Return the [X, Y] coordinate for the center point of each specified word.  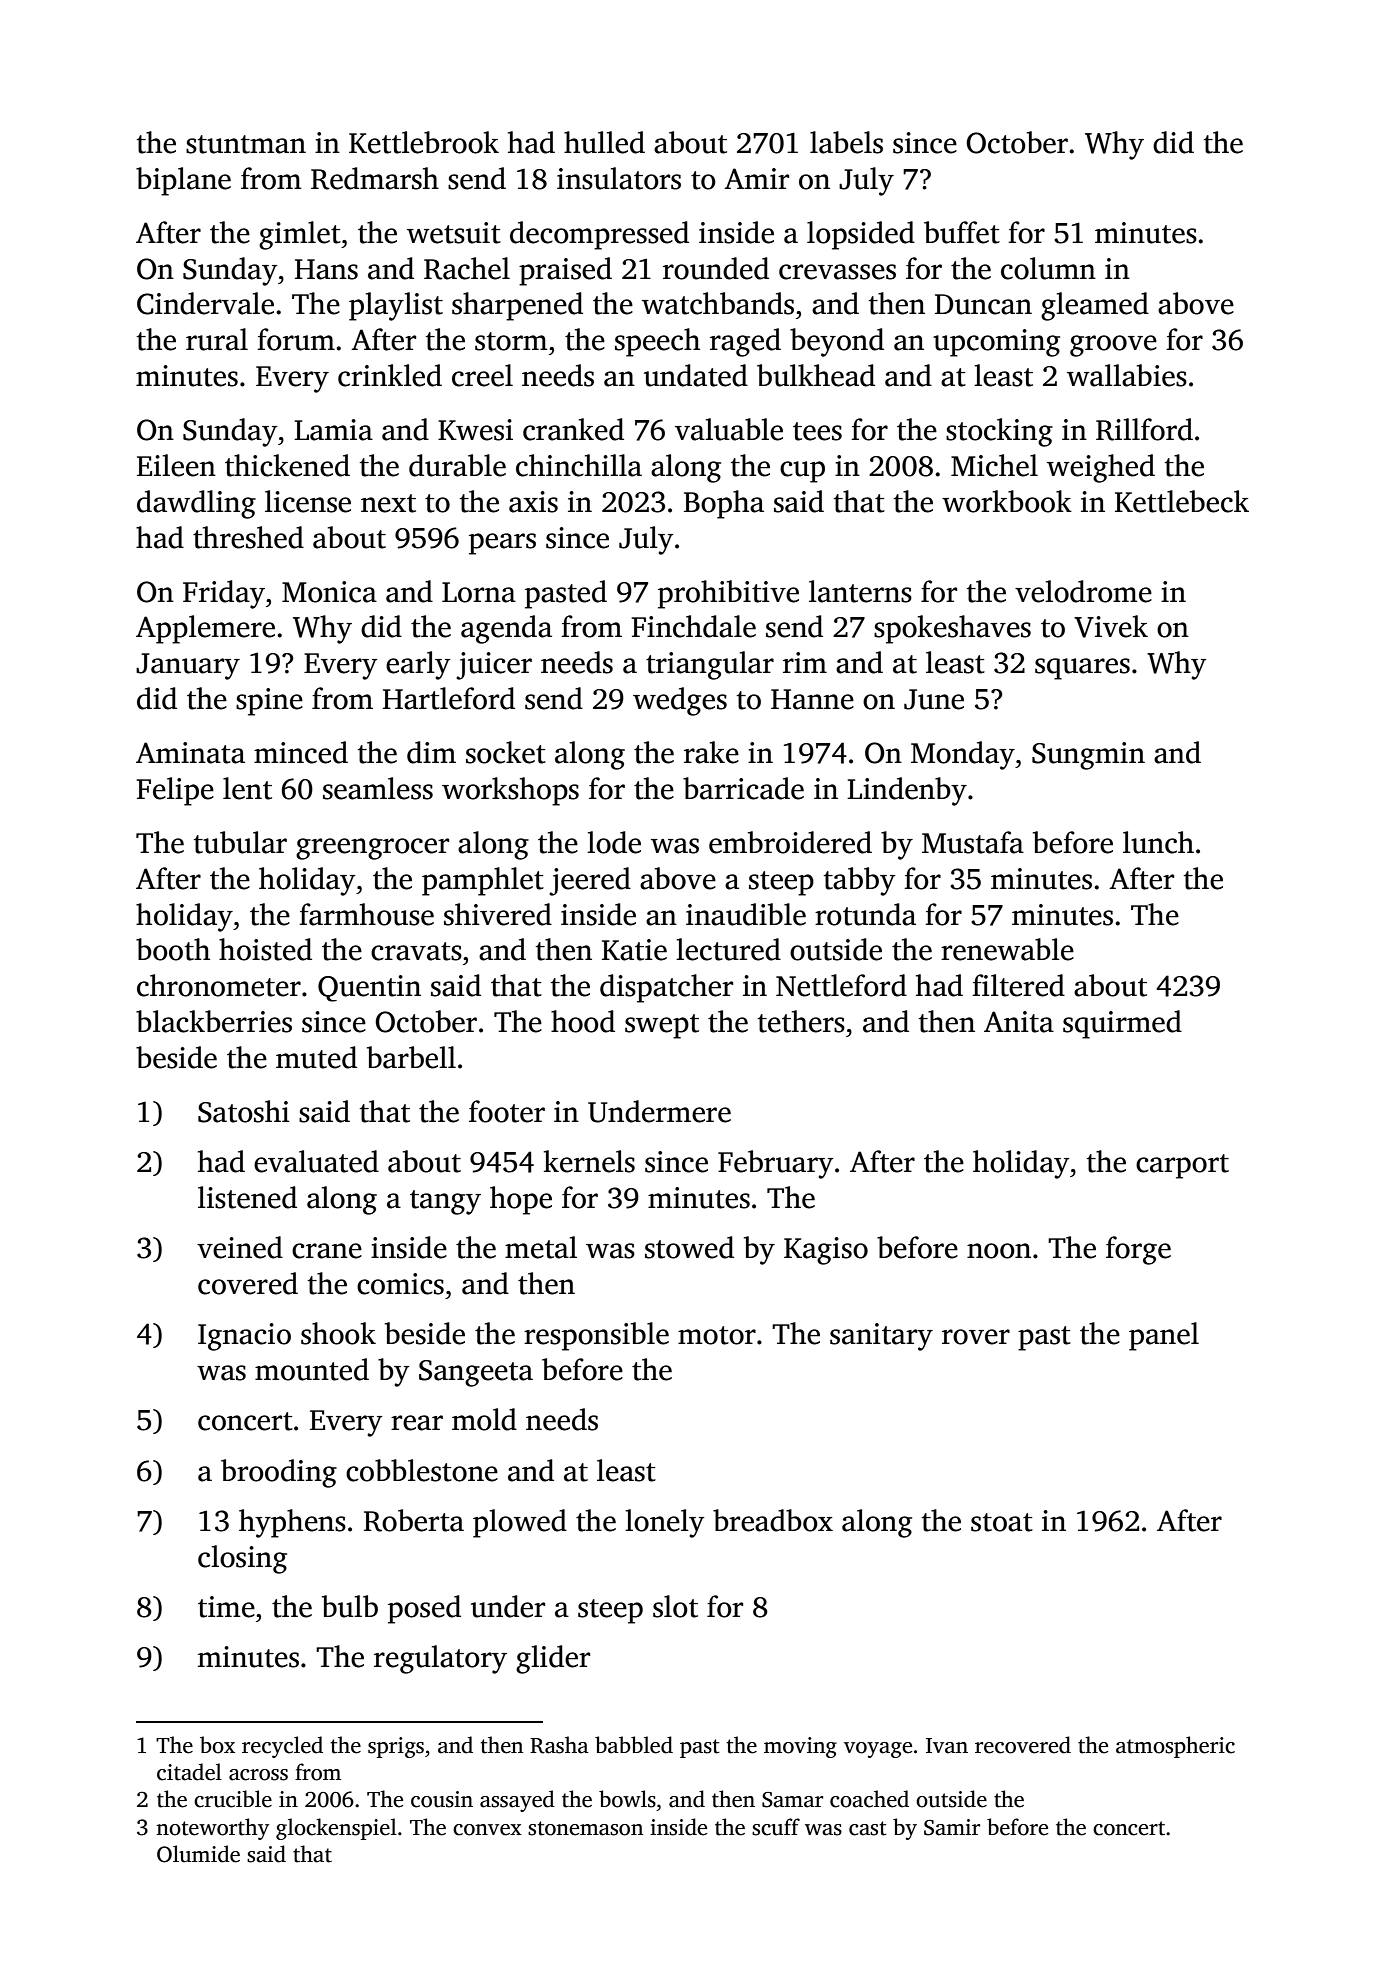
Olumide [198, 1854]
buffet [962, 232]
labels [846, 142]
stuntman [246, 144]
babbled [634, 1745]
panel [1164, 1336]
